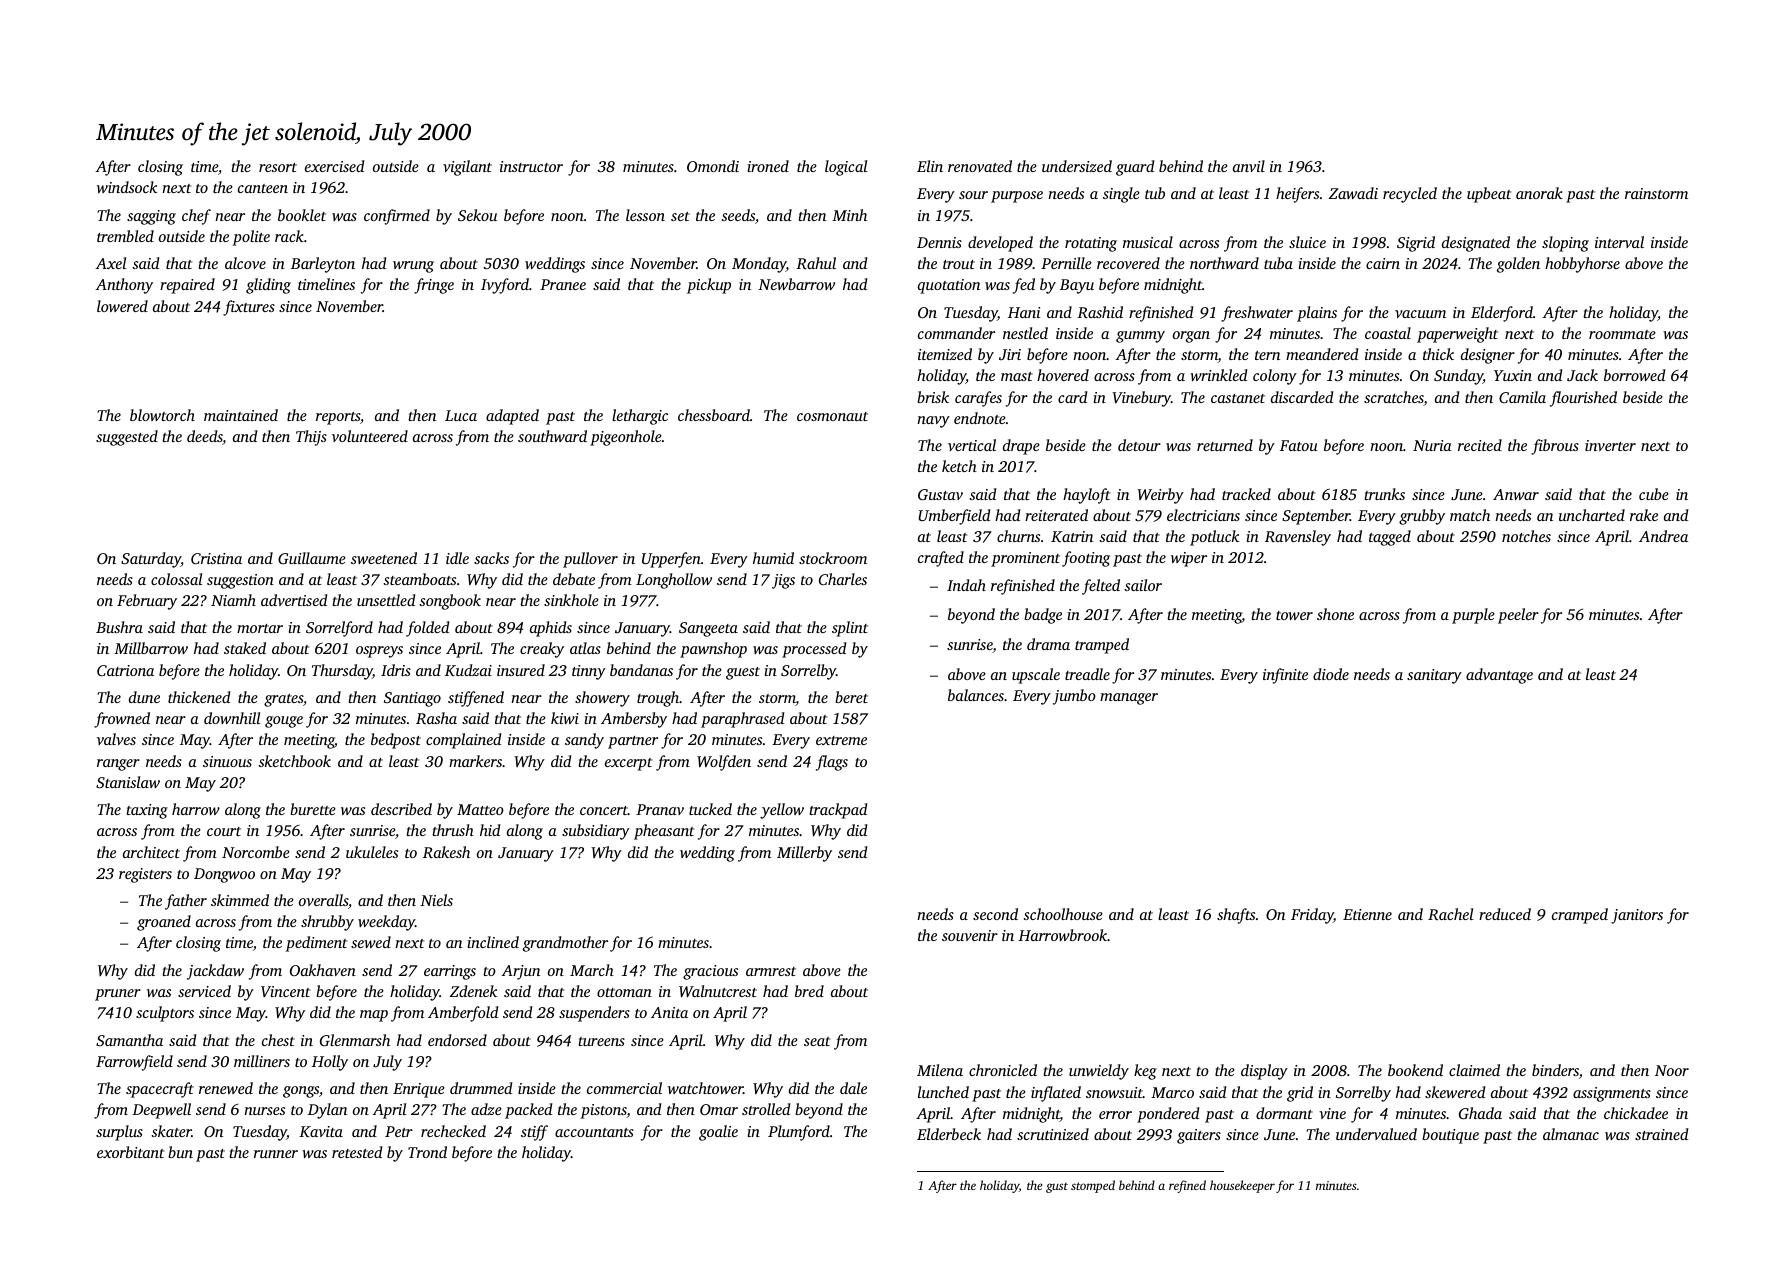 The image size is (1785, 1262). What do you see at coordinates (804, 854) in the image?
I see `Millerby` at bounding box center [804, 854].
